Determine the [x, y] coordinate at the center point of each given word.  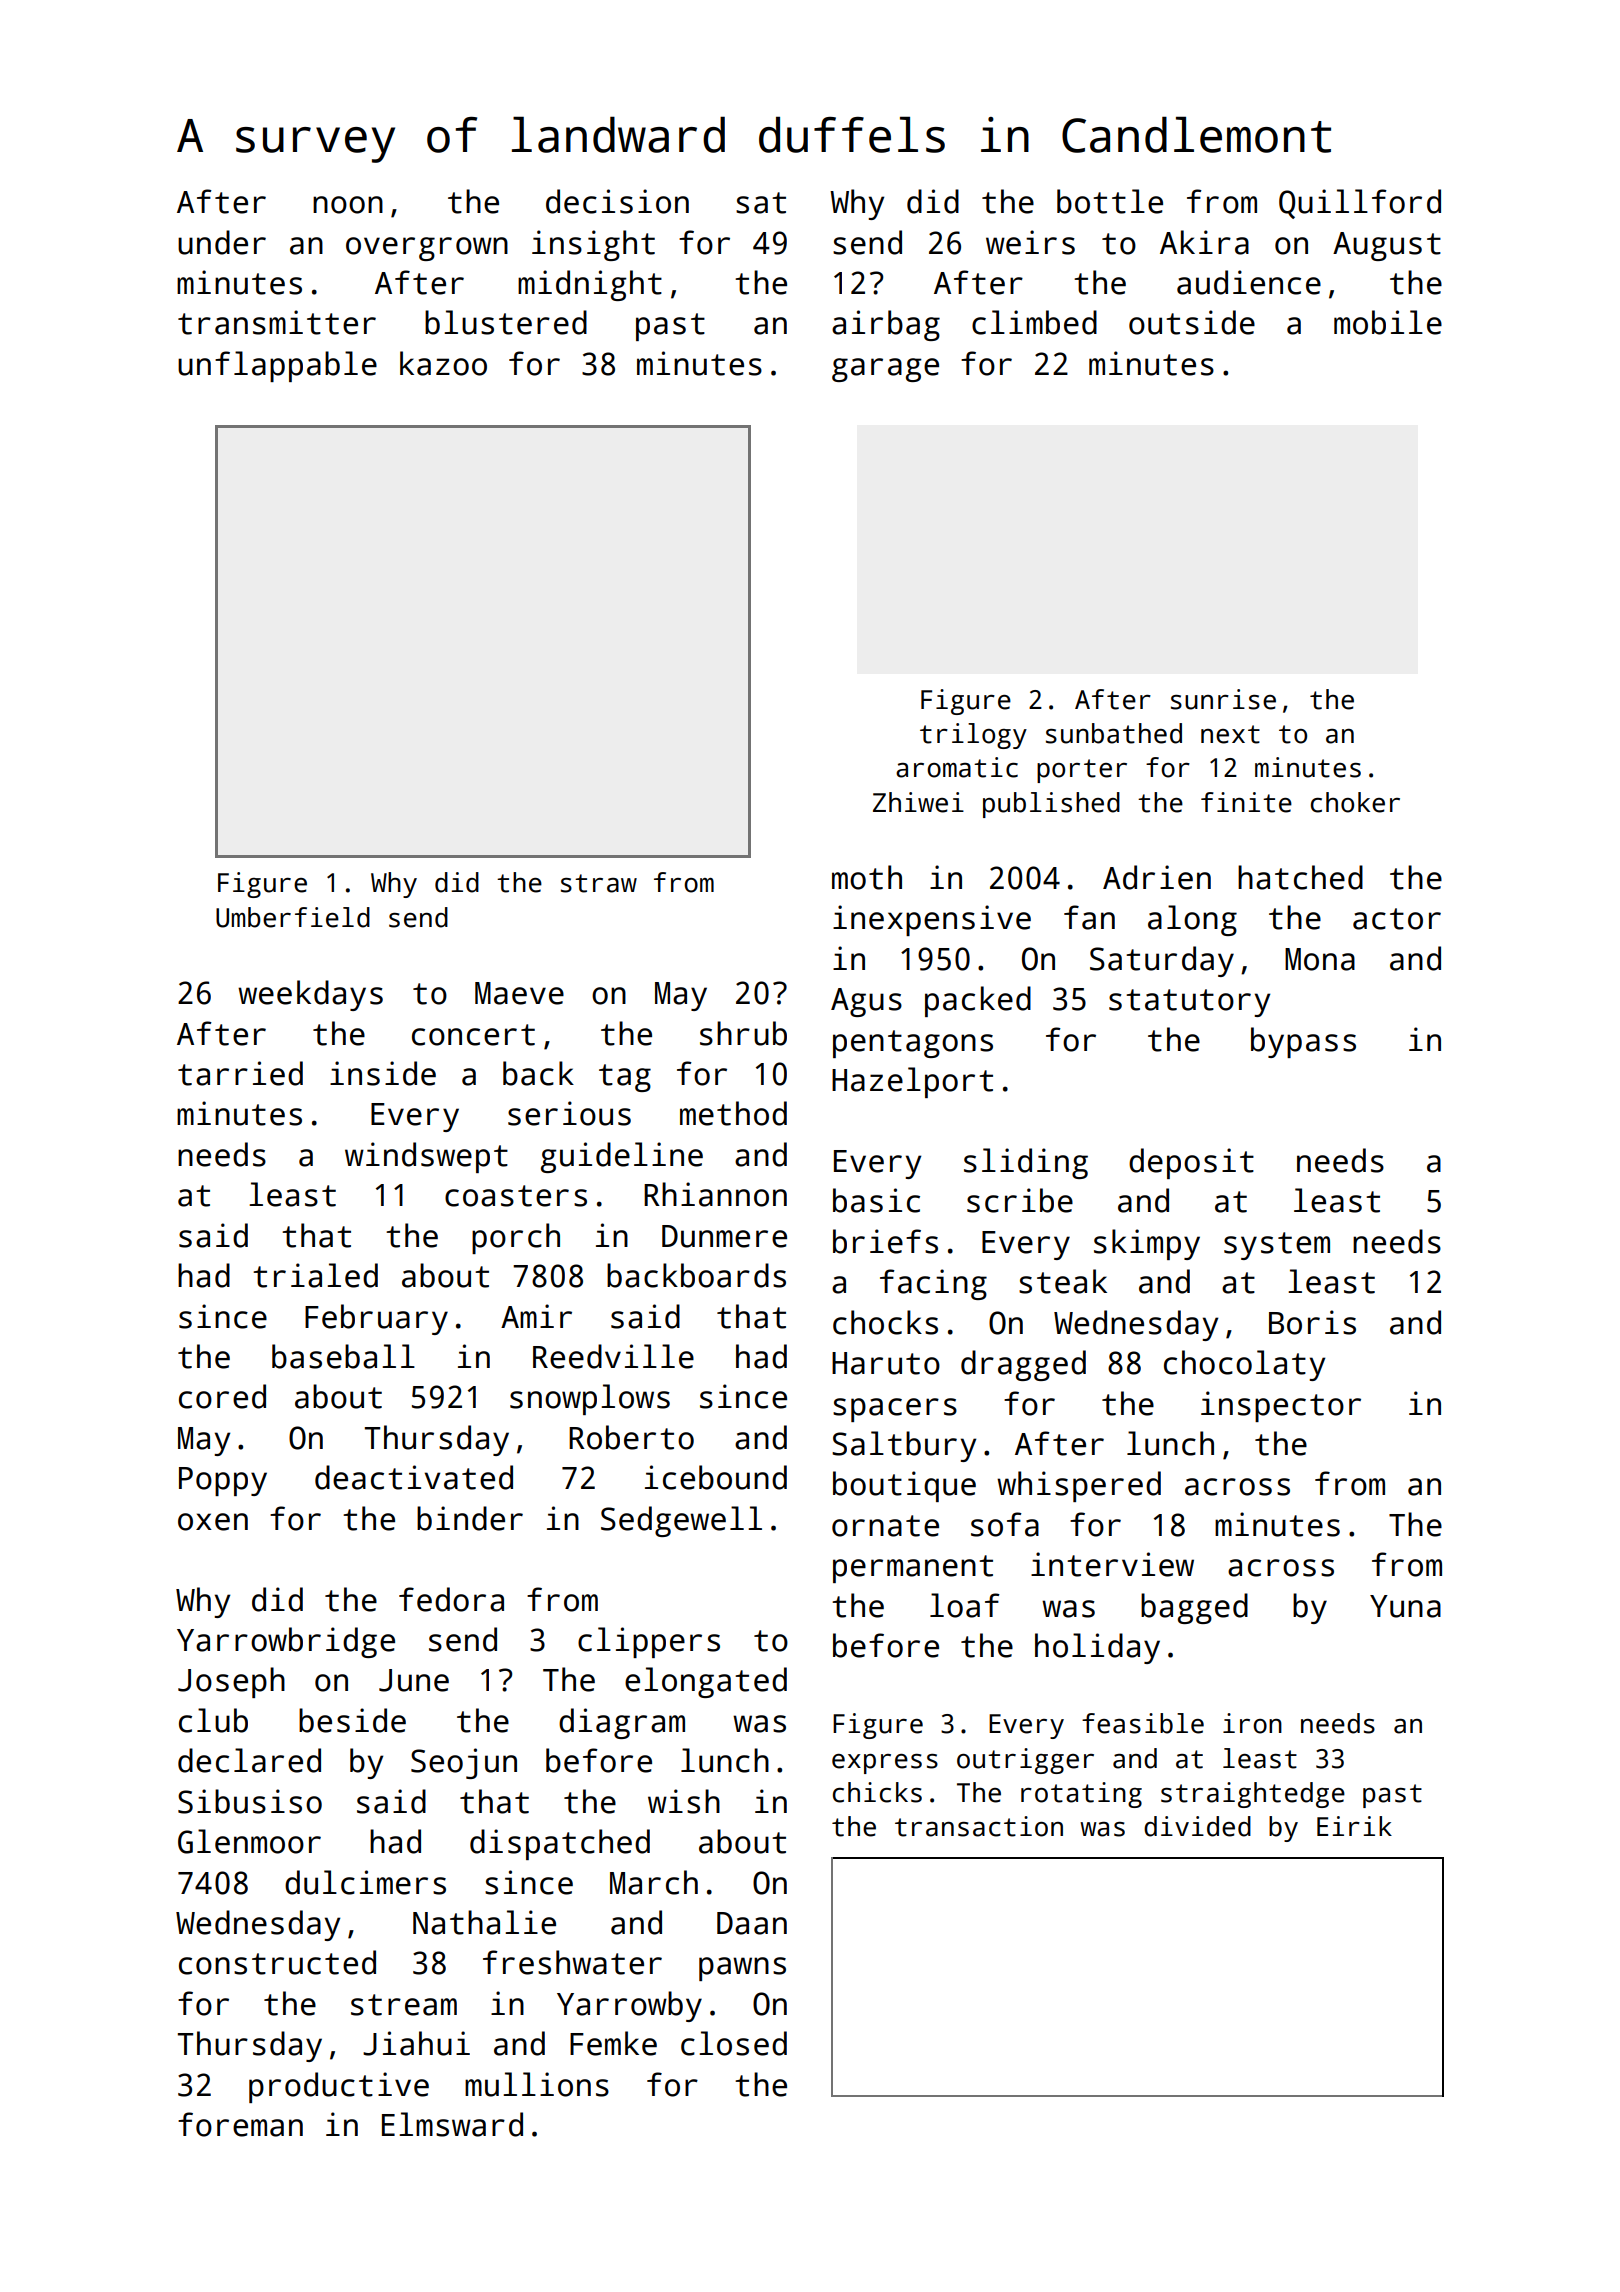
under [222, 242]
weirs [1030, 242]
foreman [240, 2124]
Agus [866, 1002]
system [1277, 1246]
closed [734, 2043]
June [414, 1680]
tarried [240, 1073]
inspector [1281, 1406]
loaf [965, 1605]
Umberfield [293, 917]
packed [978, 1001]
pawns [742, 1969]
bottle [1110, 201]
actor [1397, 919]
